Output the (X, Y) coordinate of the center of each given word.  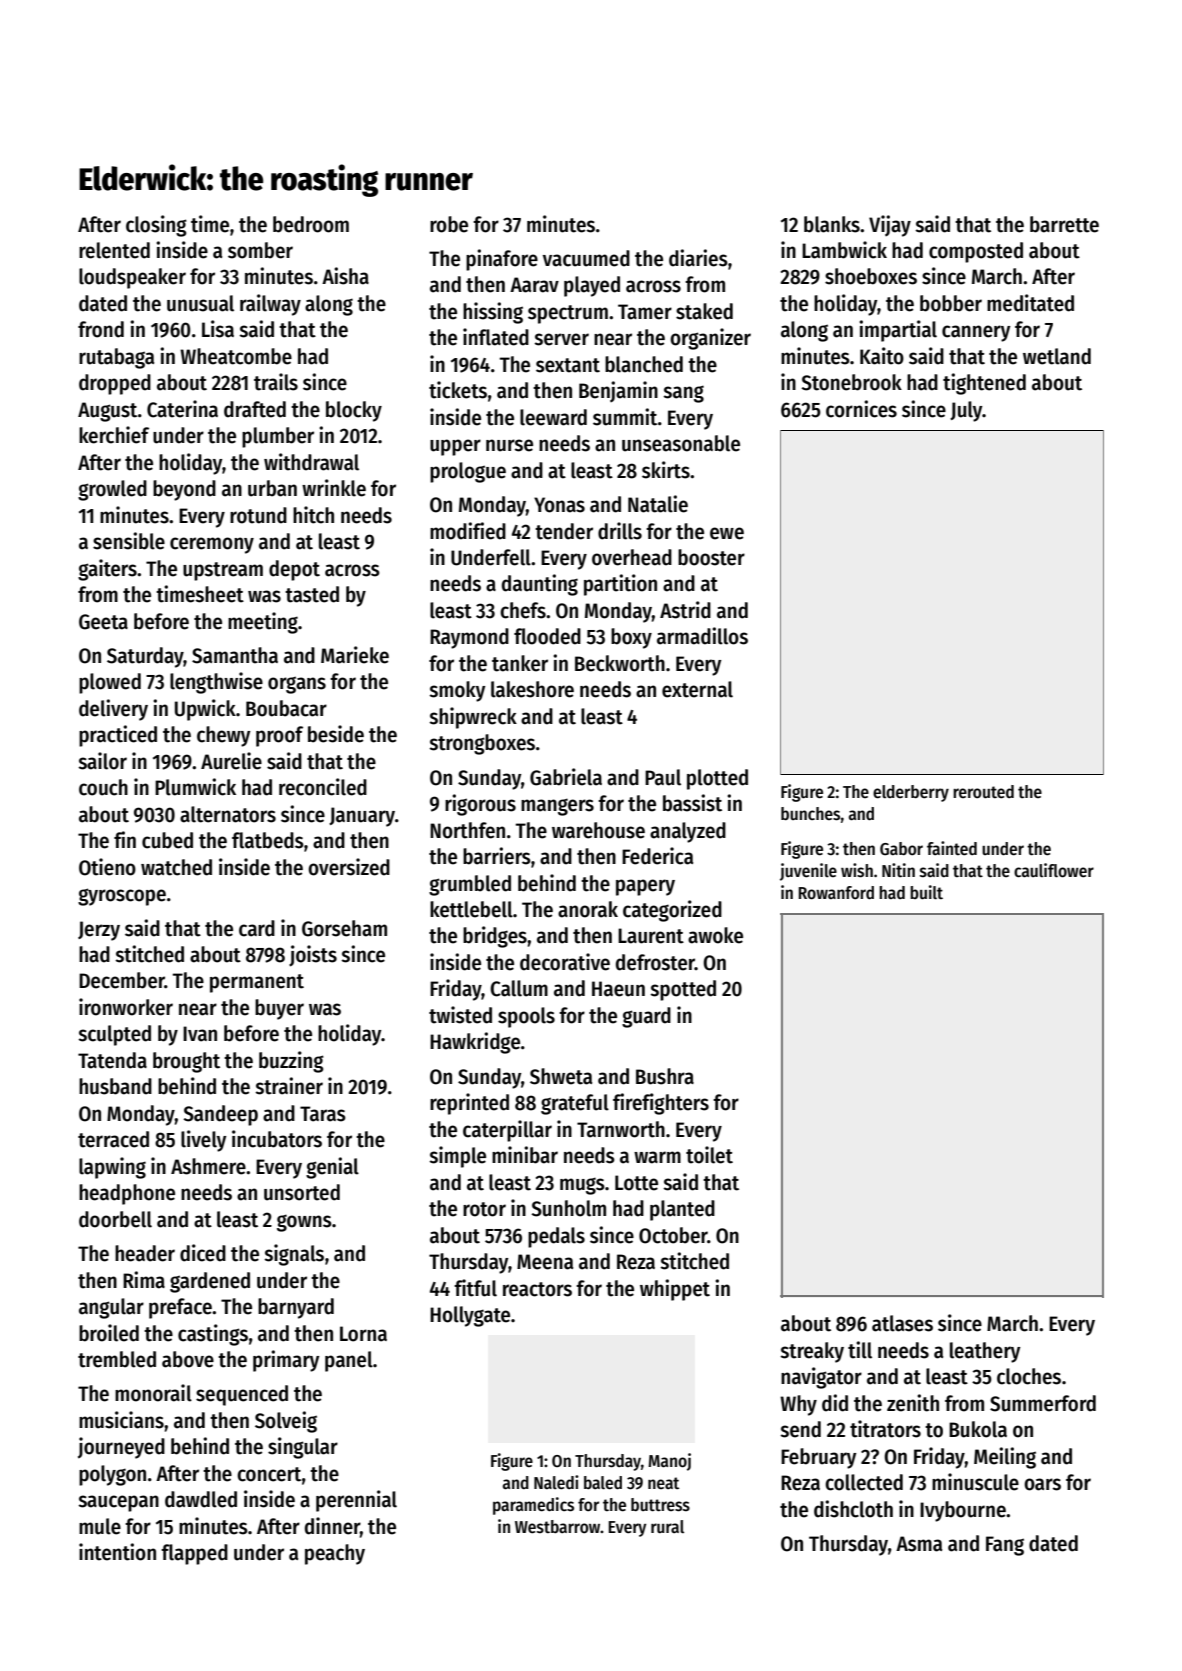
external (697, 689)
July (966, 411)
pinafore (502, 260)
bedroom (311, 224)
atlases (902, 1323)
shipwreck (473, 718)
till (860, 1350)
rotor (484, 1209)
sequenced (242, 1395)
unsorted (302, 1192)
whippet (675, 1290)
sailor (102, 761)
